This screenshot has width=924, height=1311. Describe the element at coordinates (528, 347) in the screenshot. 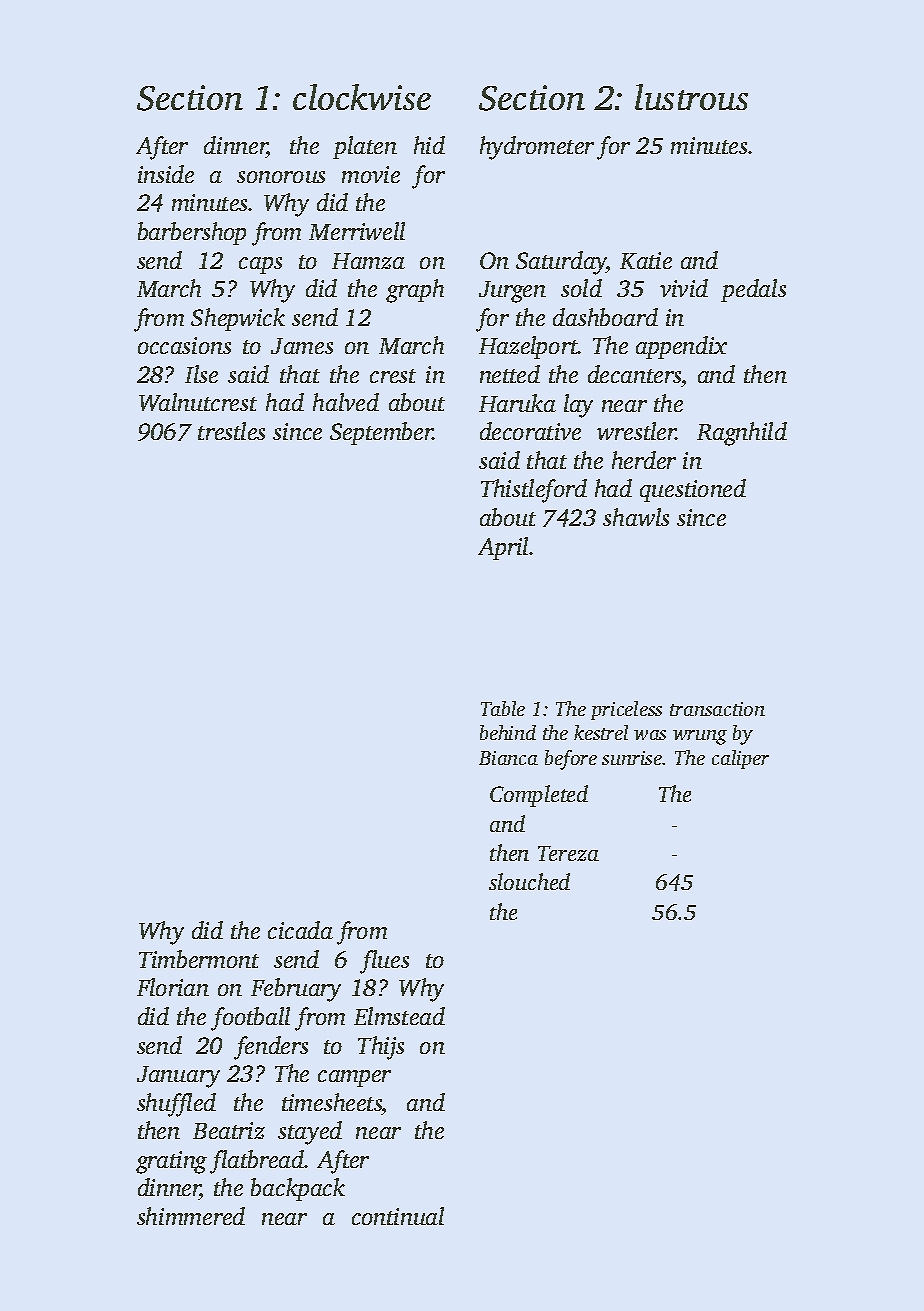

I see `Hazelport` at that location.
